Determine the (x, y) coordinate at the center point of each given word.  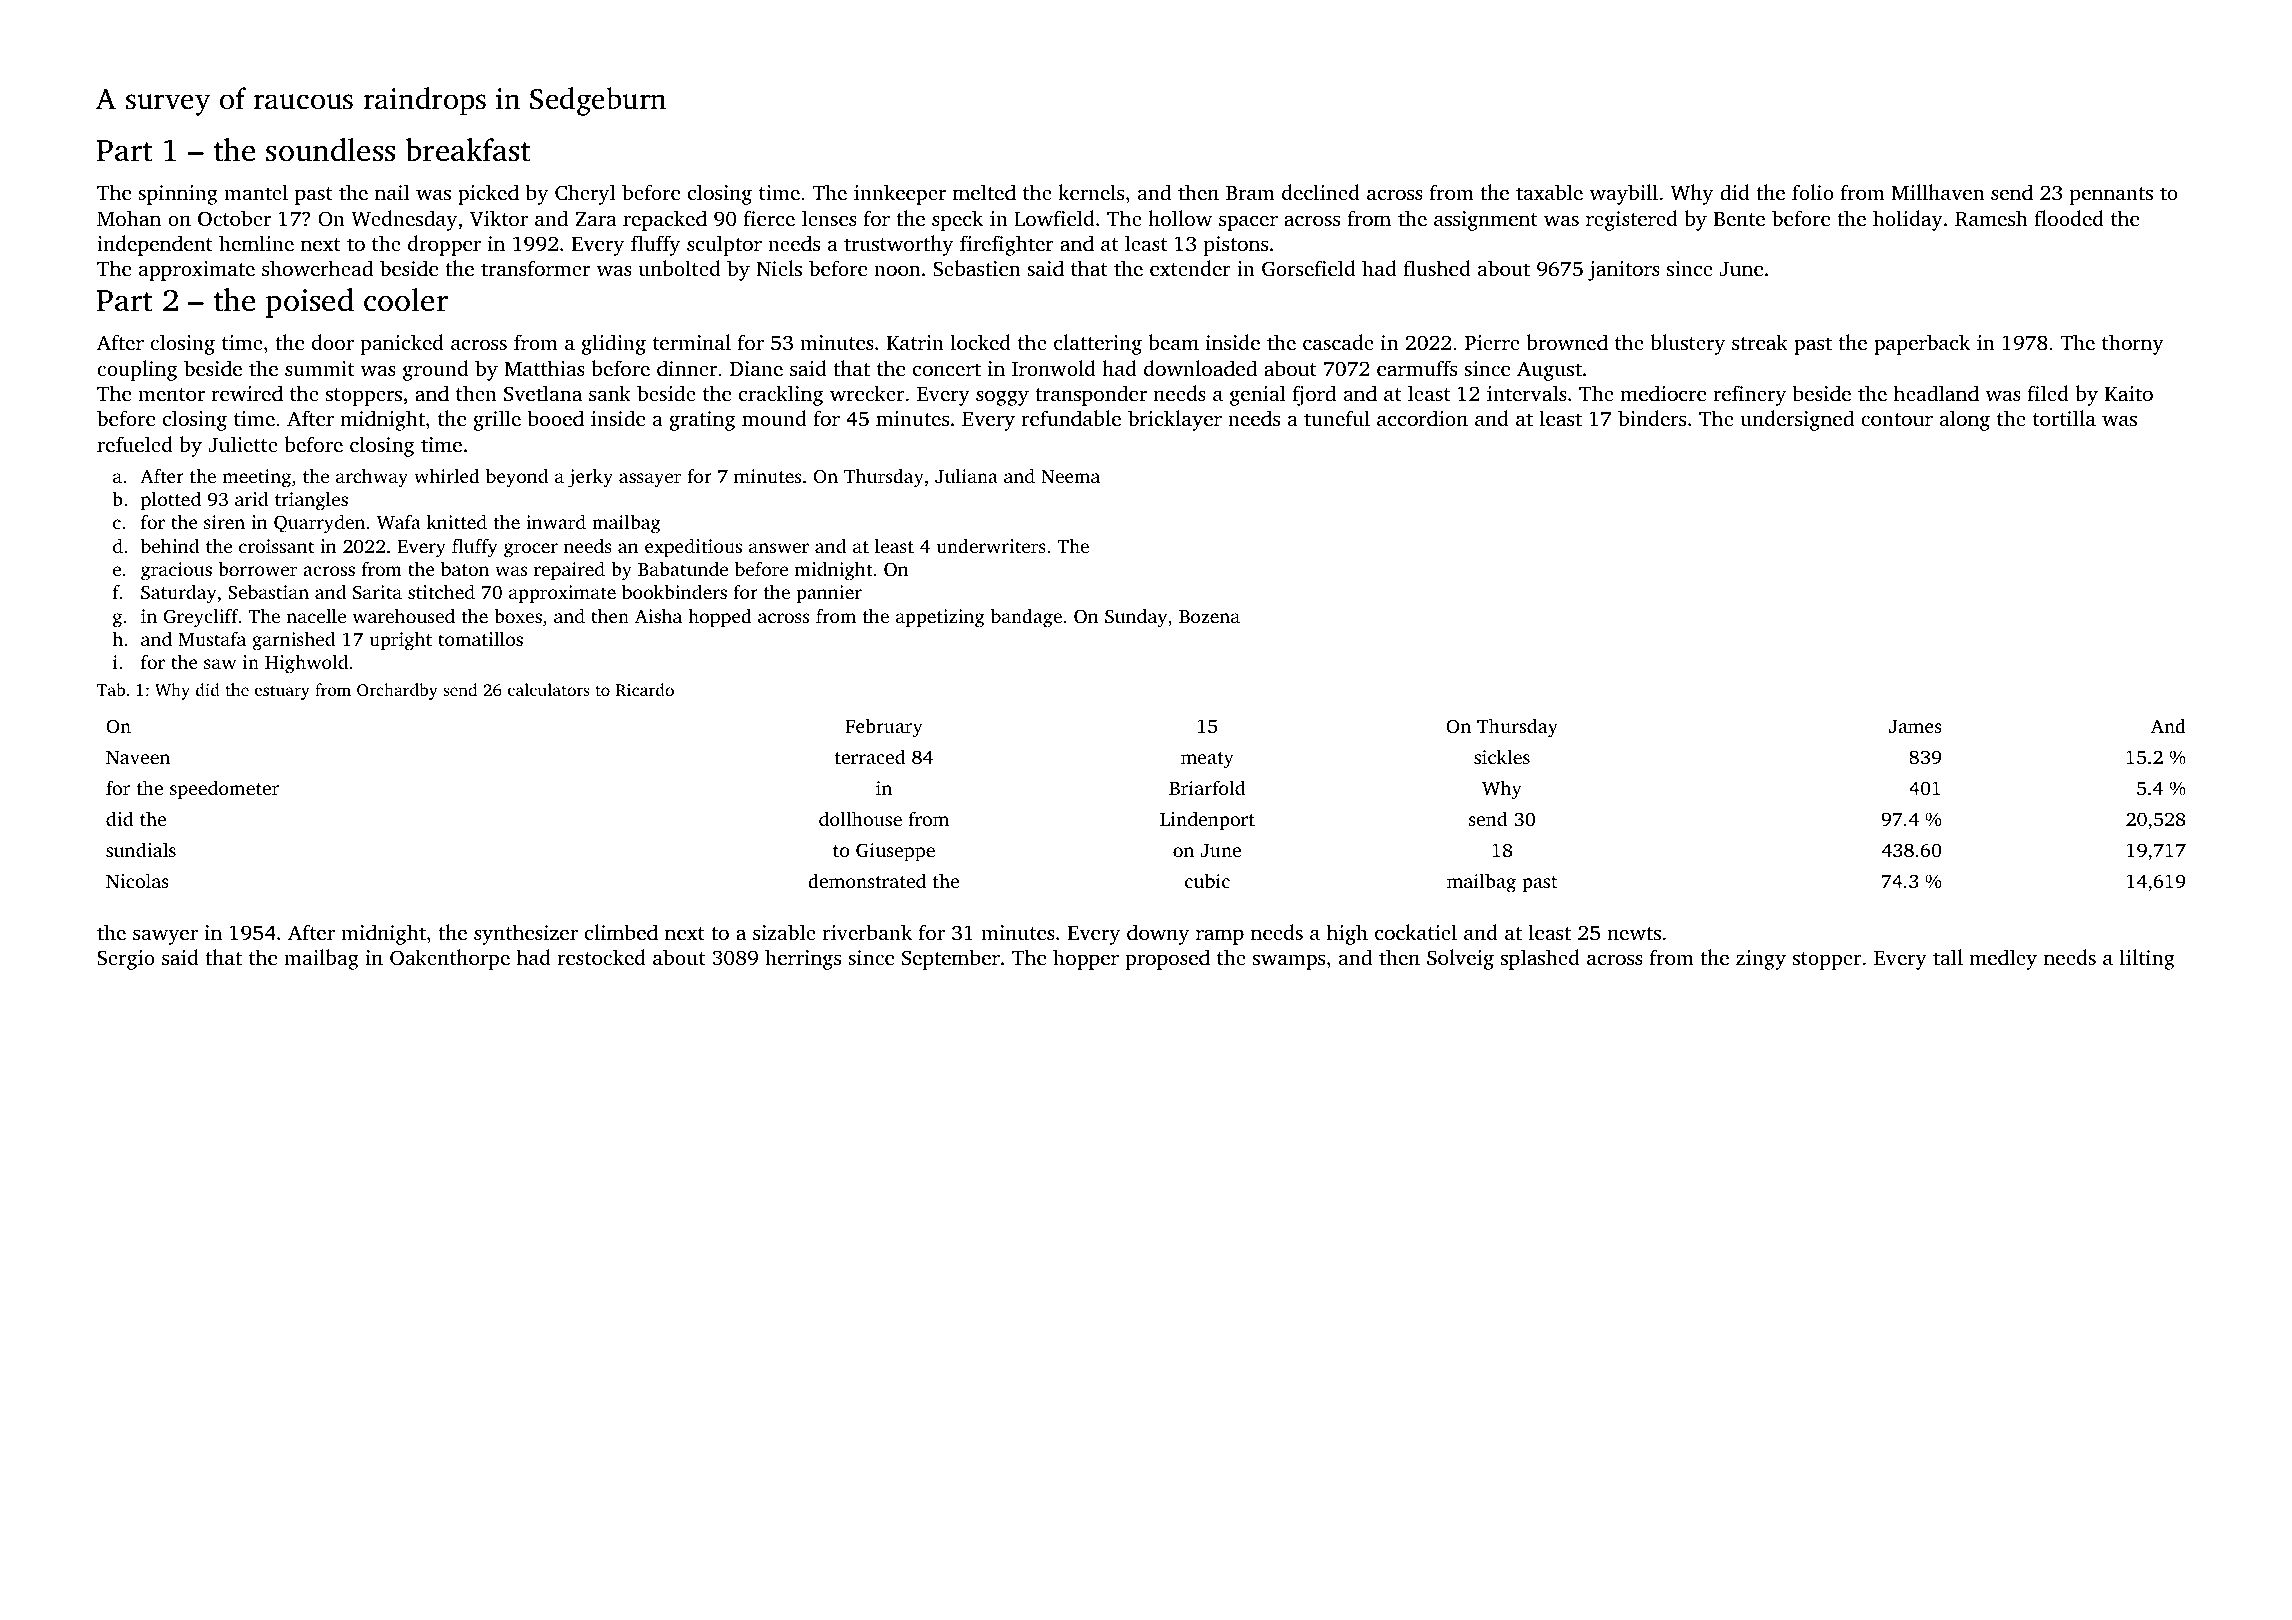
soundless (331, 150)
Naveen (138, 757)
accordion (1422, 418)
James (1915, 727)
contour (1897, 419)
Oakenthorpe (450, 959)
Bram (1250, 193)
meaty (1207, 760)
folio (1813, 192)
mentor (171, 394)
